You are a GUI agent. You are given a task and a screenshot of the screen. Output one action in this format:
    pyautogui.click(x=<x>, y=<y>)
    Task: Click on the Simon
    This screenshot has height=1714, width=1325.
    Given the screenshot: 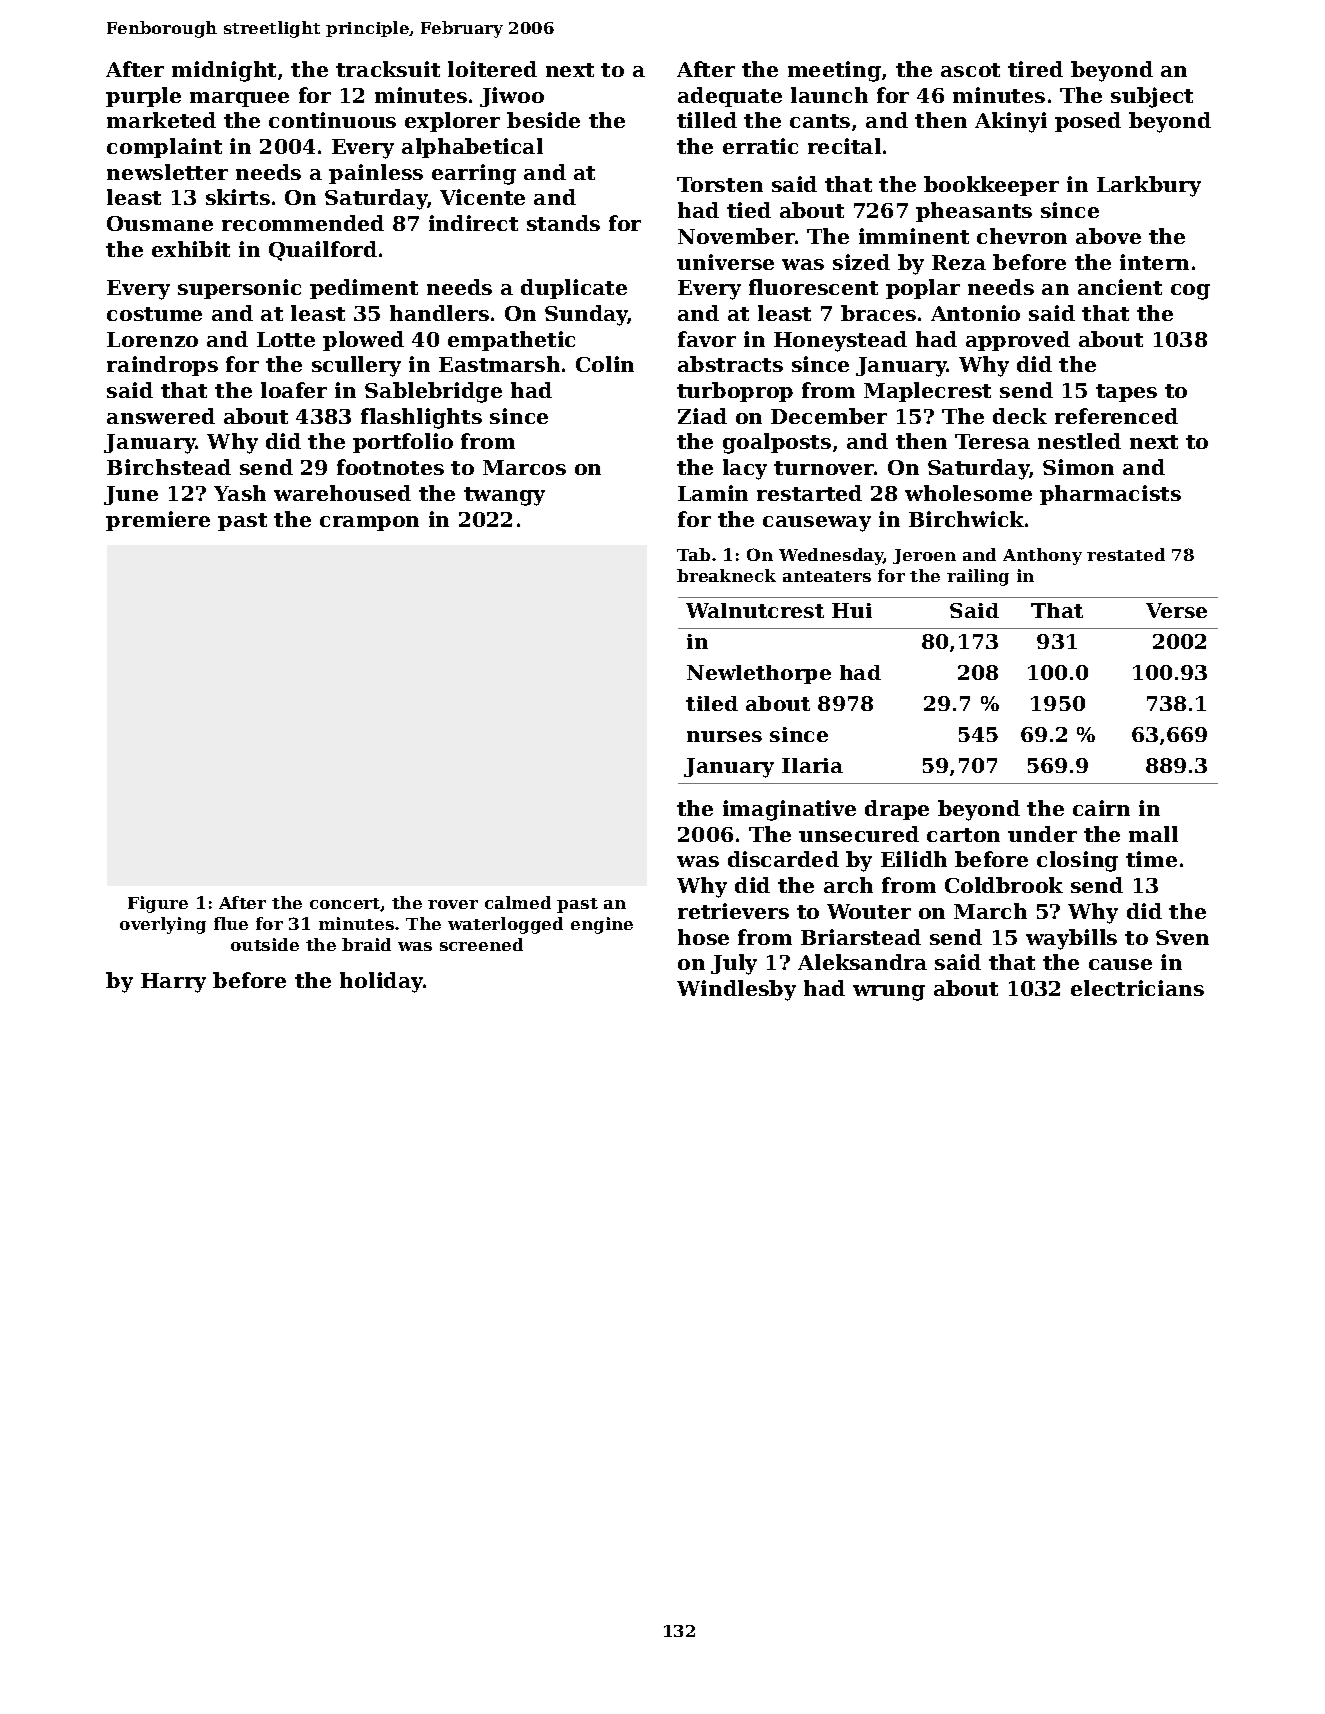 What is the action you would take?
    pyautogui.click(x=1078, y=467)
